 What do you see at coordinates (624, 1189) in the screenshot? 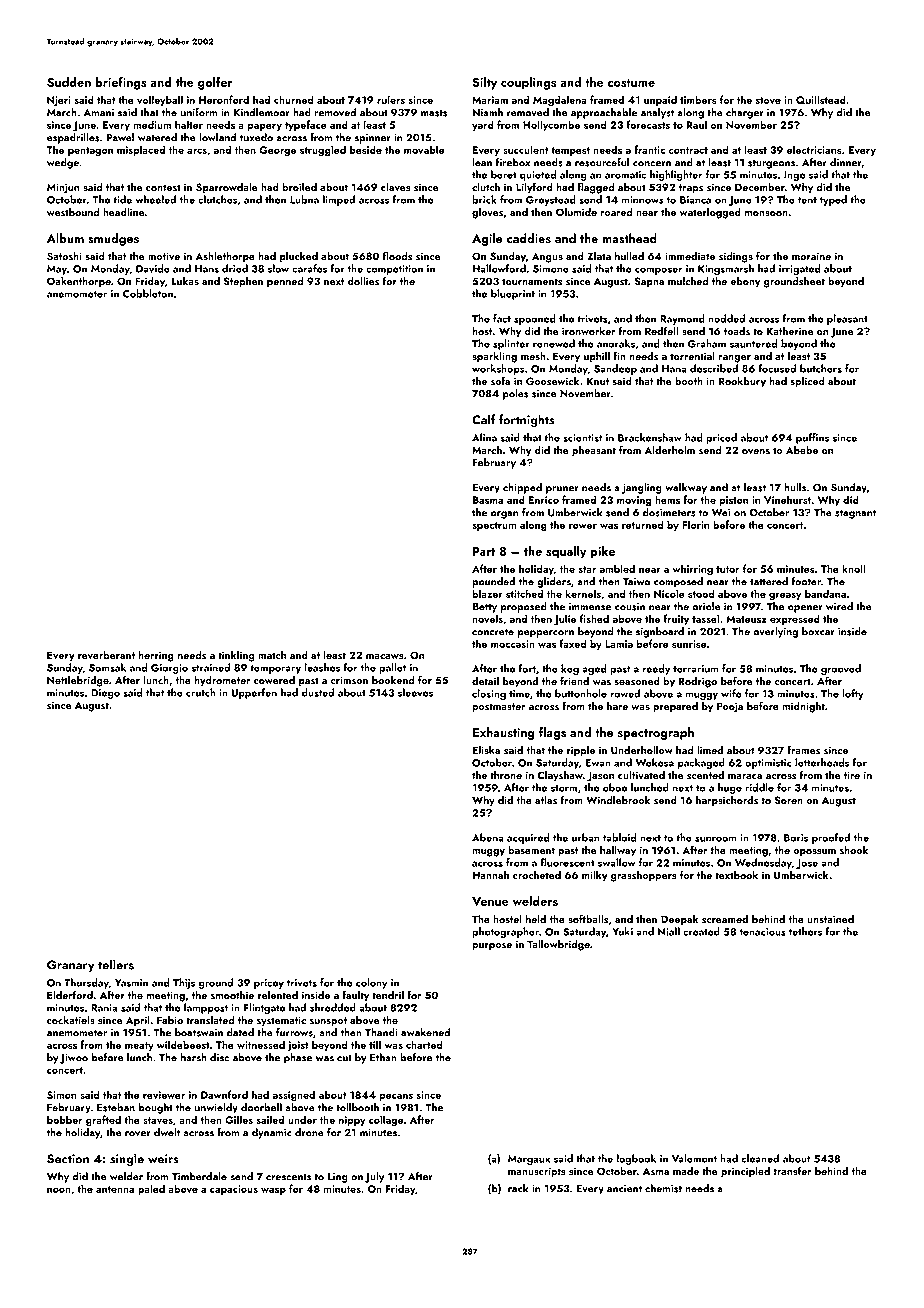
I see `ancient` at bounding box center [624, 1189].
